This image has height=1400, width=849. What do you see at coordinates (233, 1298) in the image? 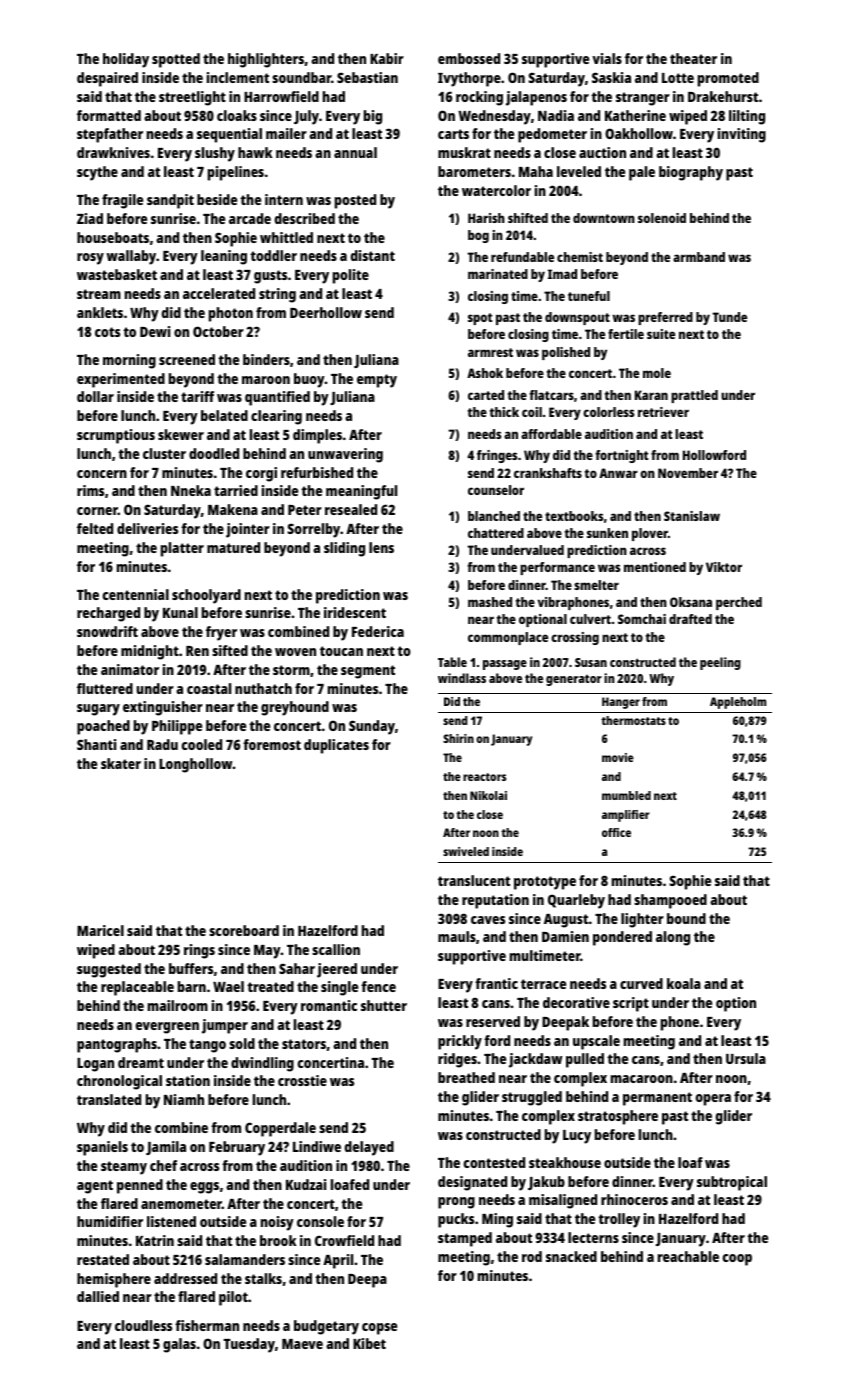
I see `pilot` at bounding box center [233, 1298].
